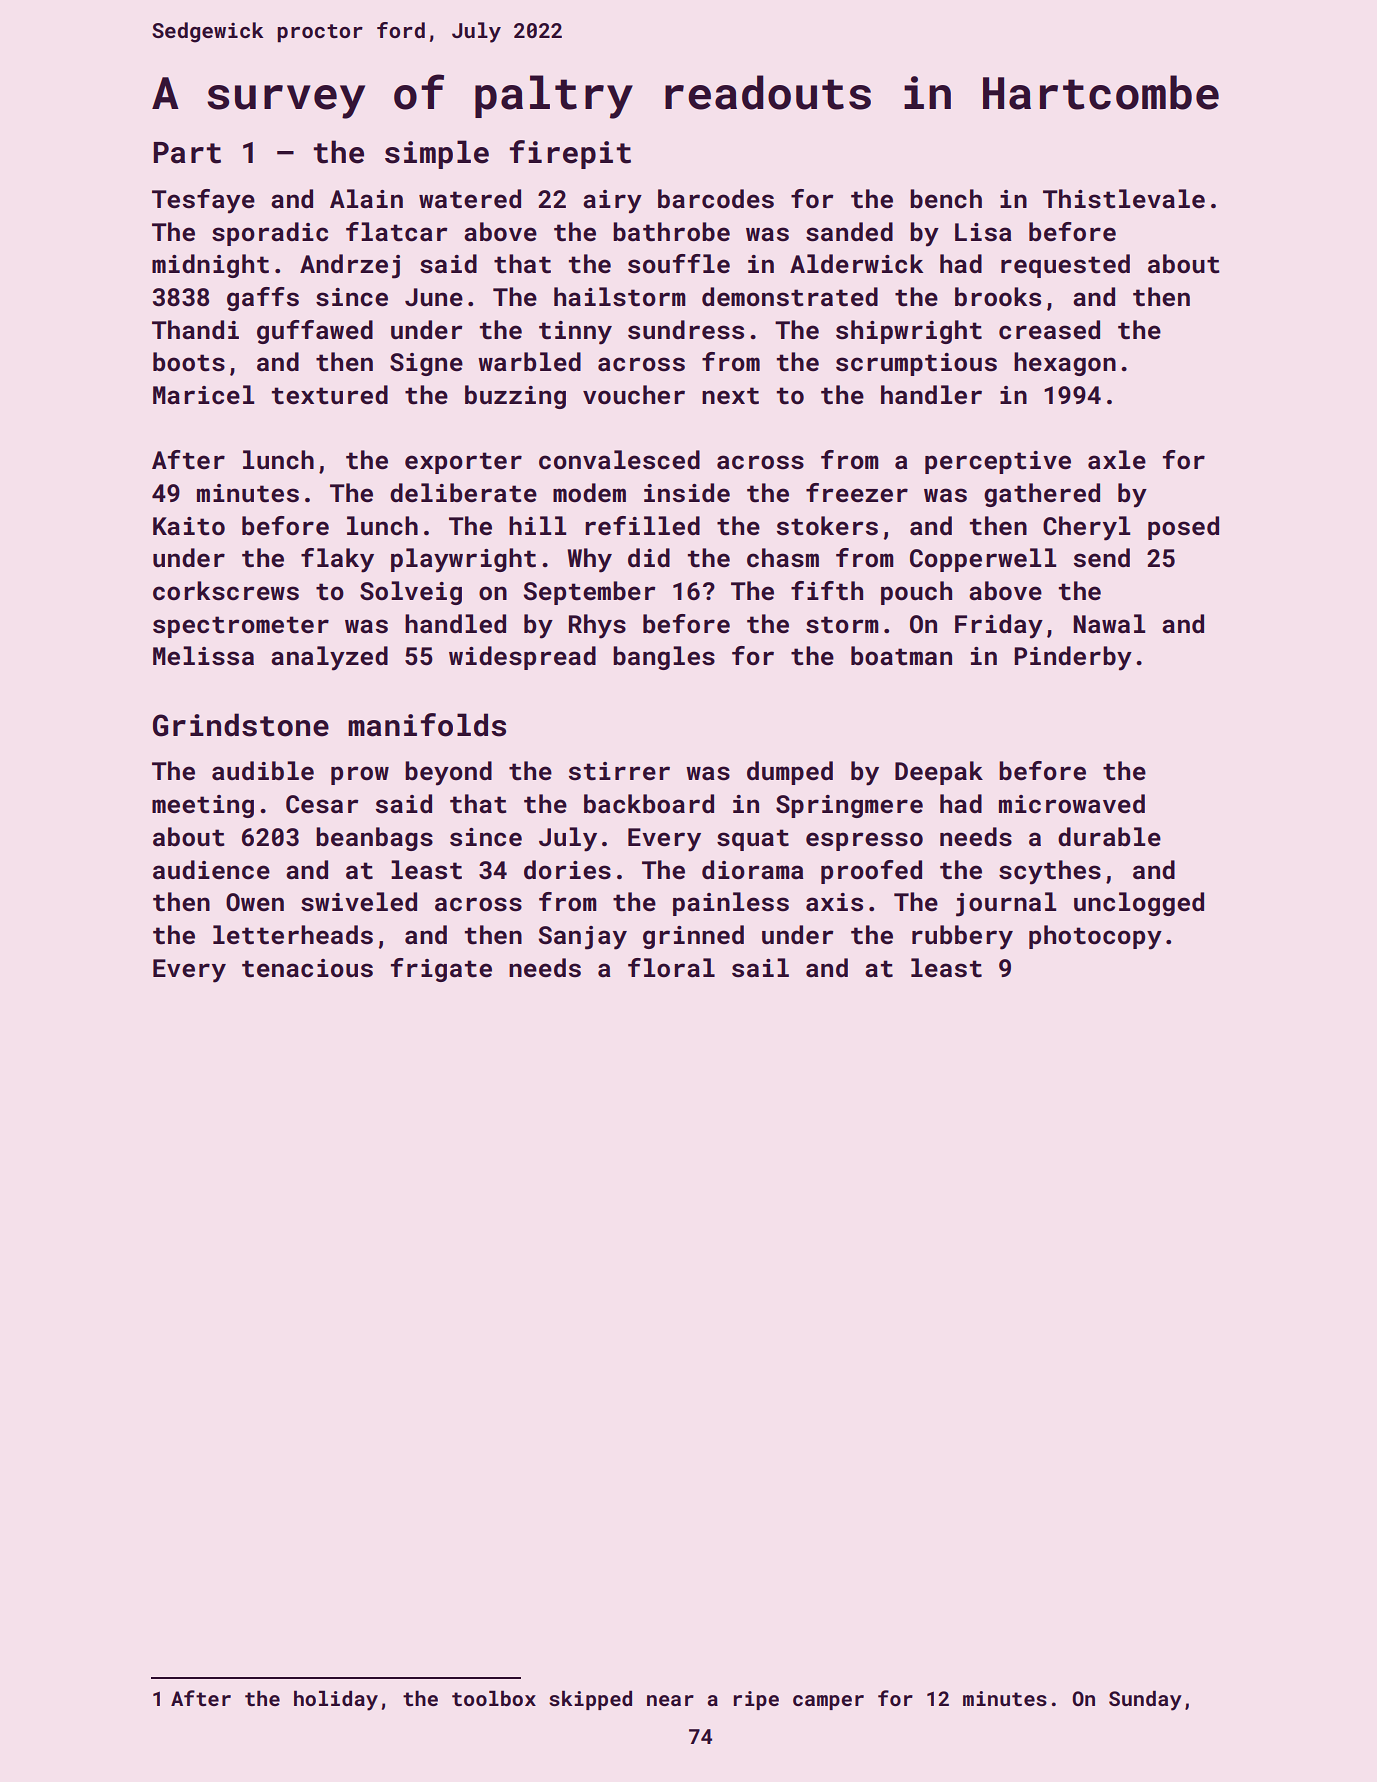  Describe the element at coordinates (687, 493) in the page. I see `inside` at that location.
